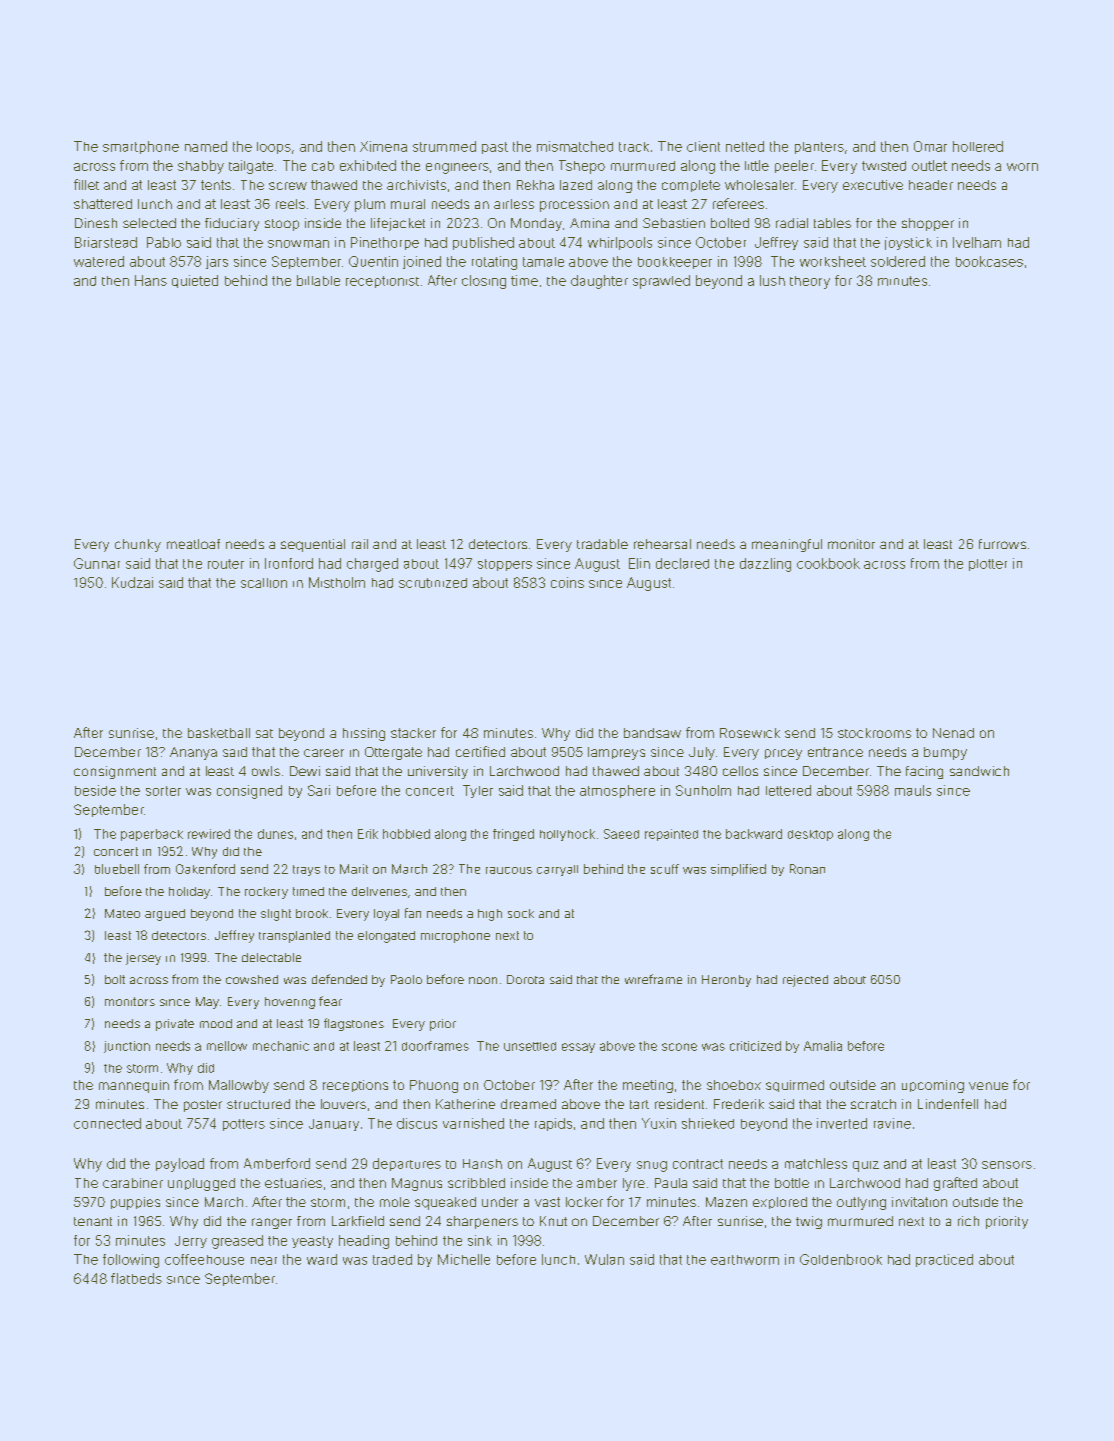  I want to click on Lindenfell, so click(948, 1104).
